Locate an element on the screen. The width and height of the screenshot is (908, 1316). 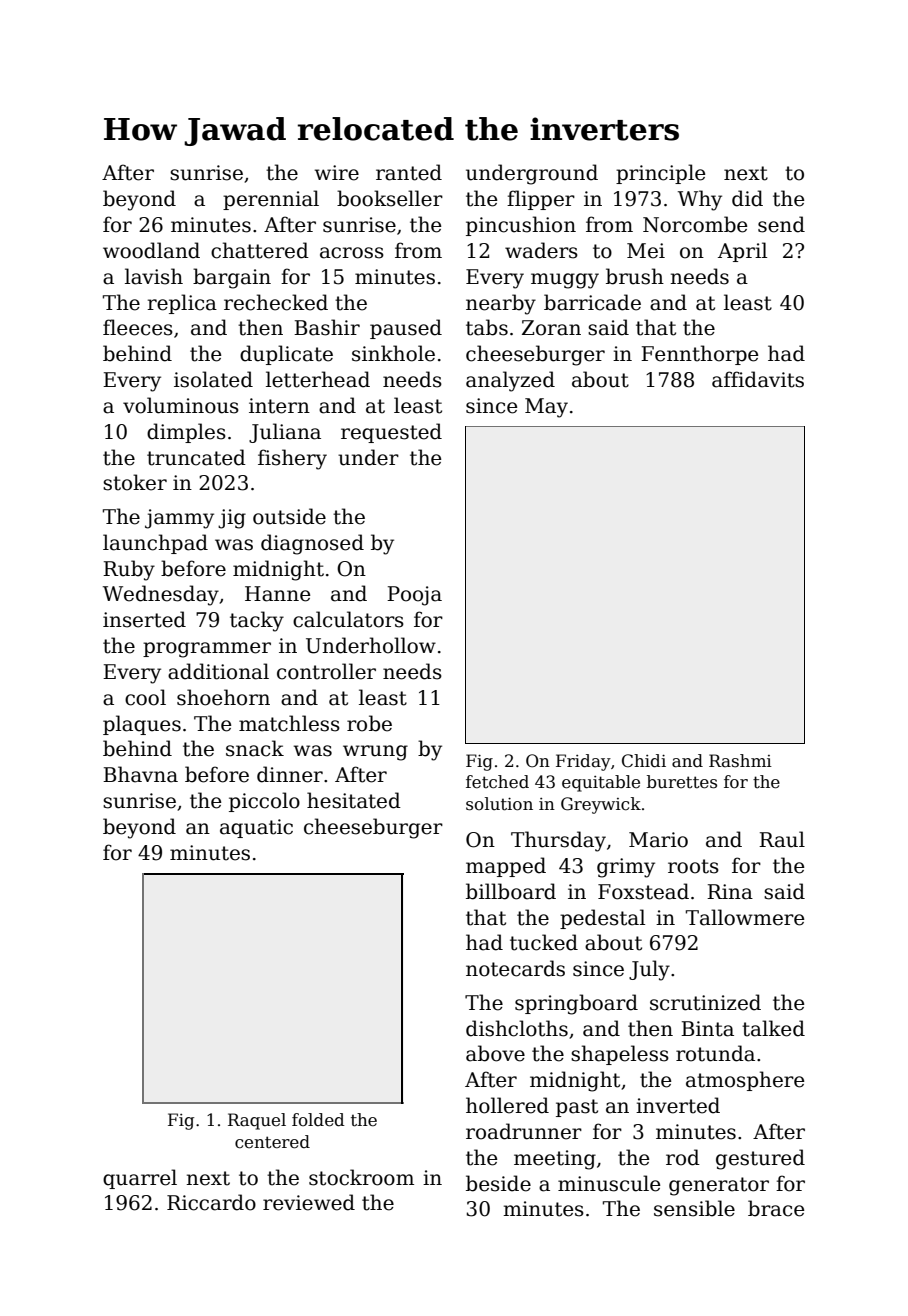
Riccardo is located at coordinates (211, 1202).
